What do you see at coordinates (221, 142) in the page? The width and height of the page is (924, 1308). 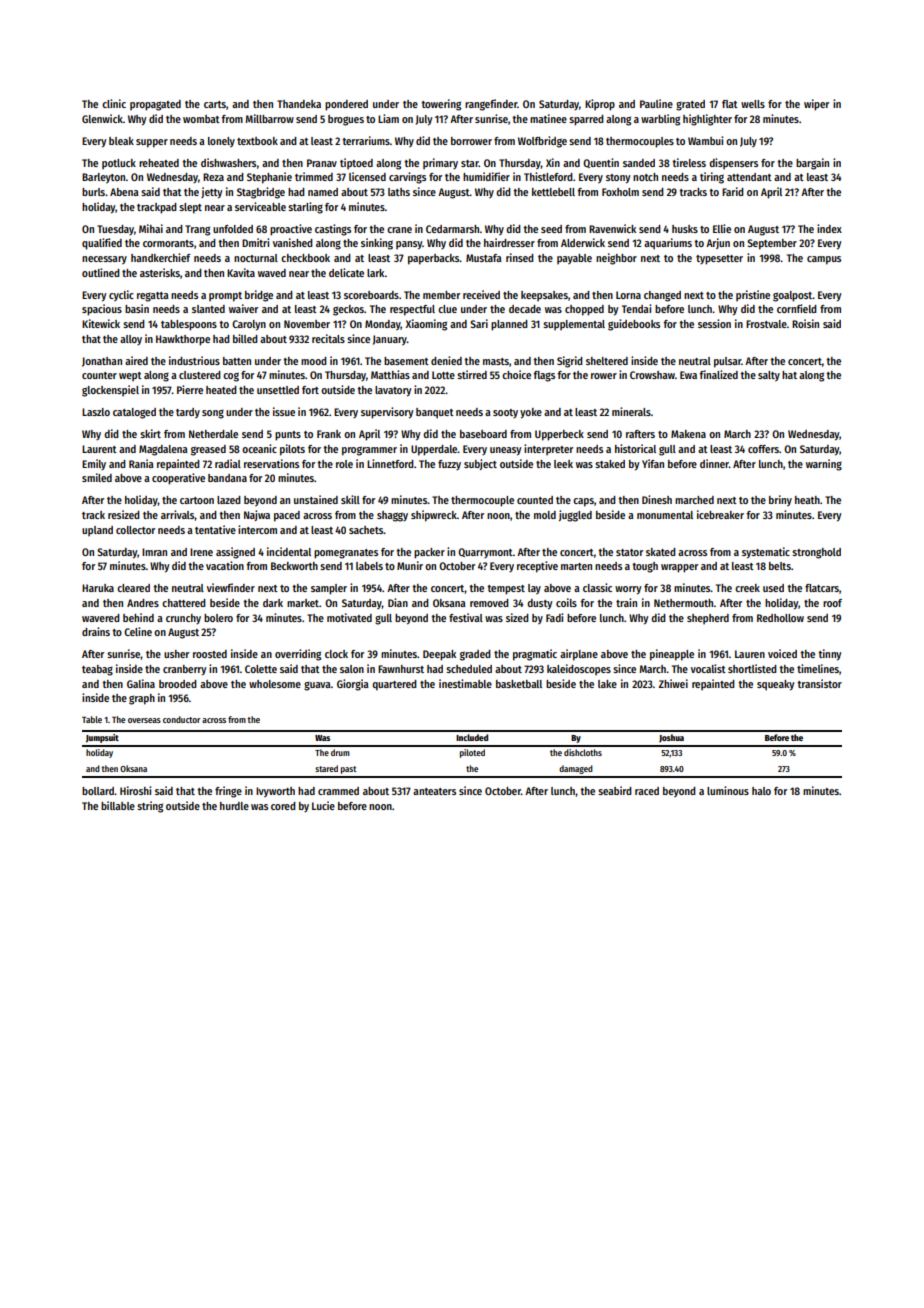 I see `lonely` at bounding box center [221, 142].
